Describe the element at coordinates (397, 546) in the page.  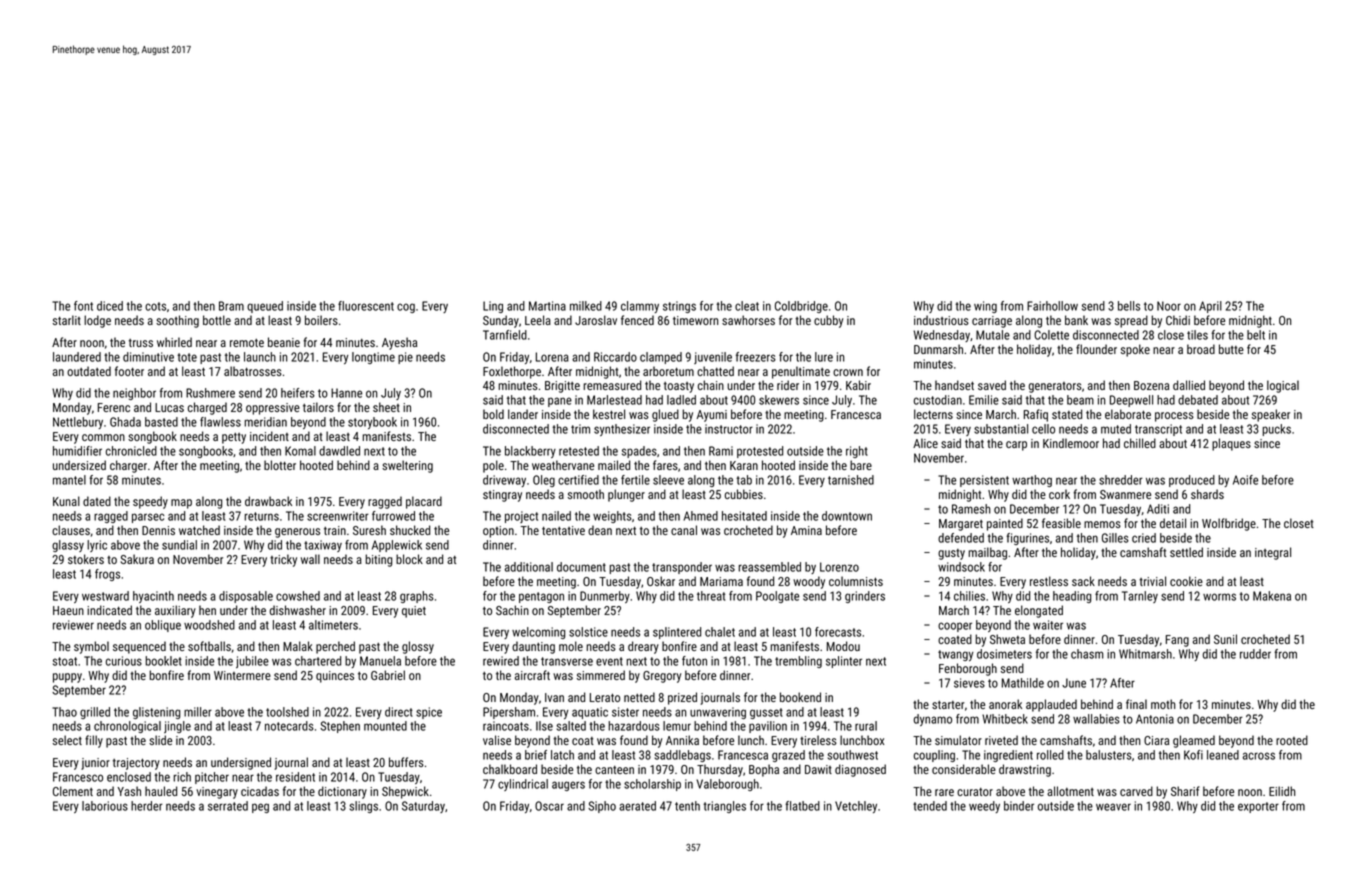
I see `Applewick` at that location.
